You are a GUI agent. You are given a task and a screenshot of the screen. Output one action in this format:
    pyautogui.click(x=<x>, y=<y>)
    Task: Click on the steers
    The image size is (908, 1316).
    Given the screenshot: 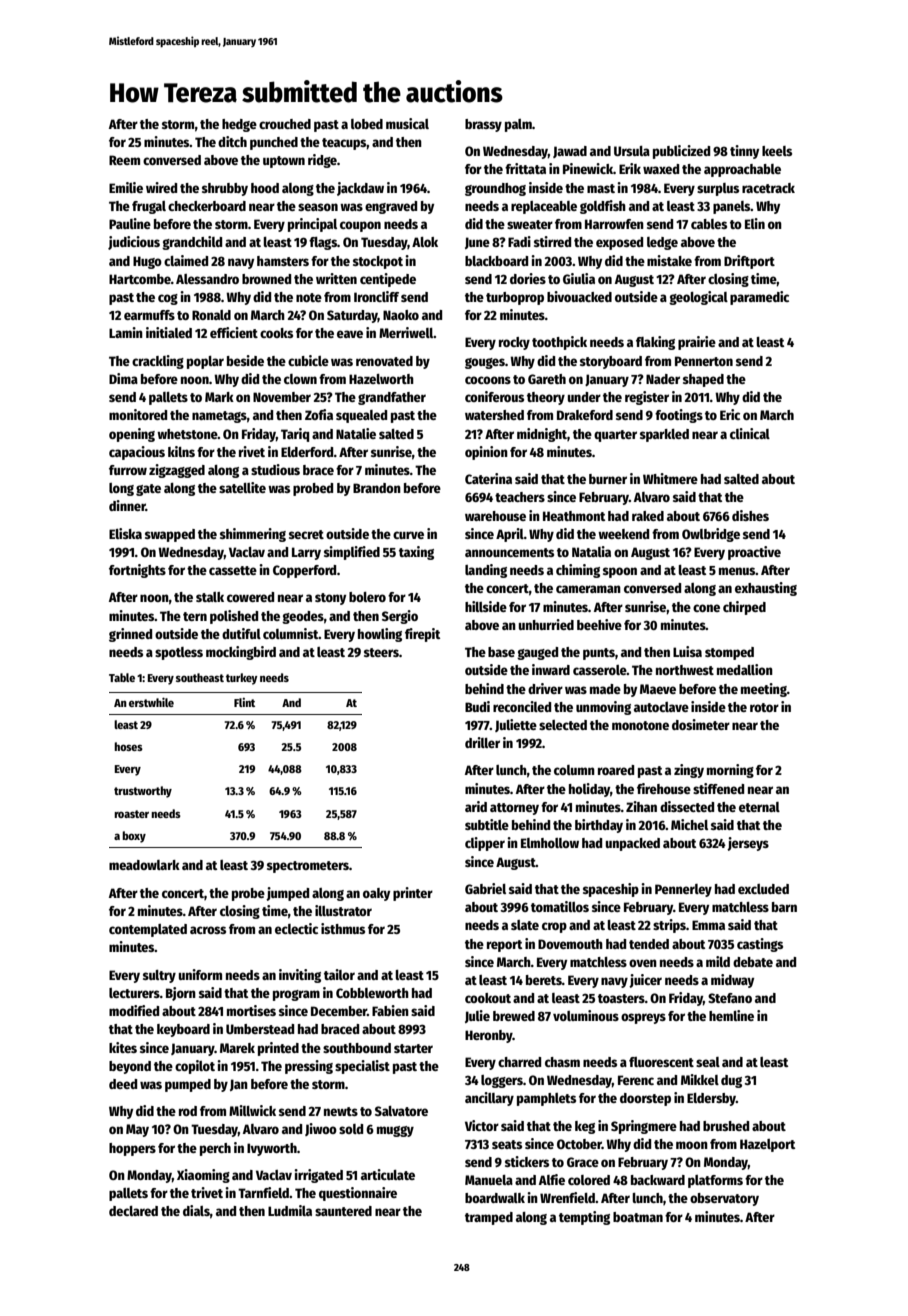 What is the action you would take?
    pyautogui.click(x=381, y=652)
